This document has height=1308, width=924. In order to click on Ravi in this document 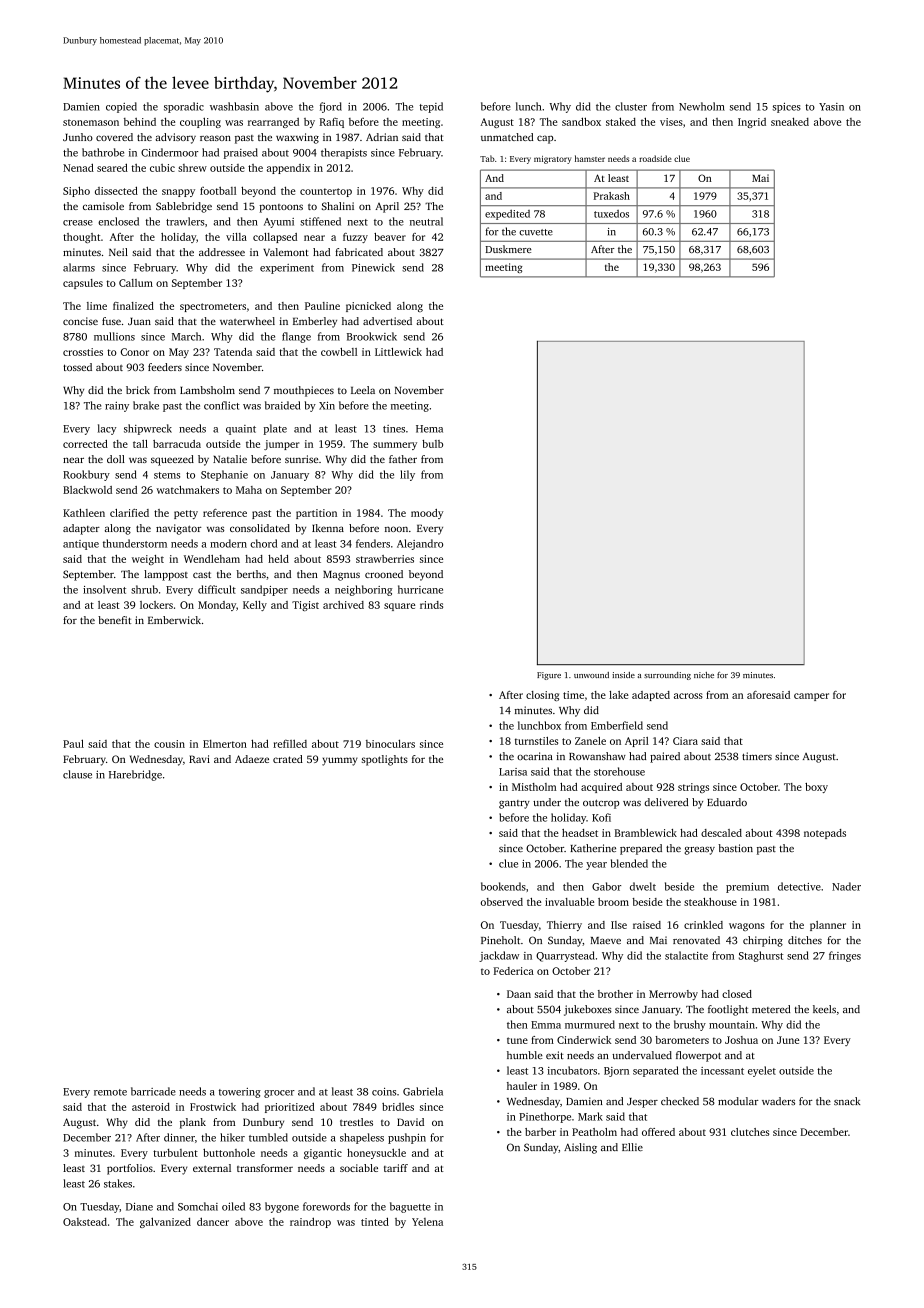, I will do `click(199, 759)`.
